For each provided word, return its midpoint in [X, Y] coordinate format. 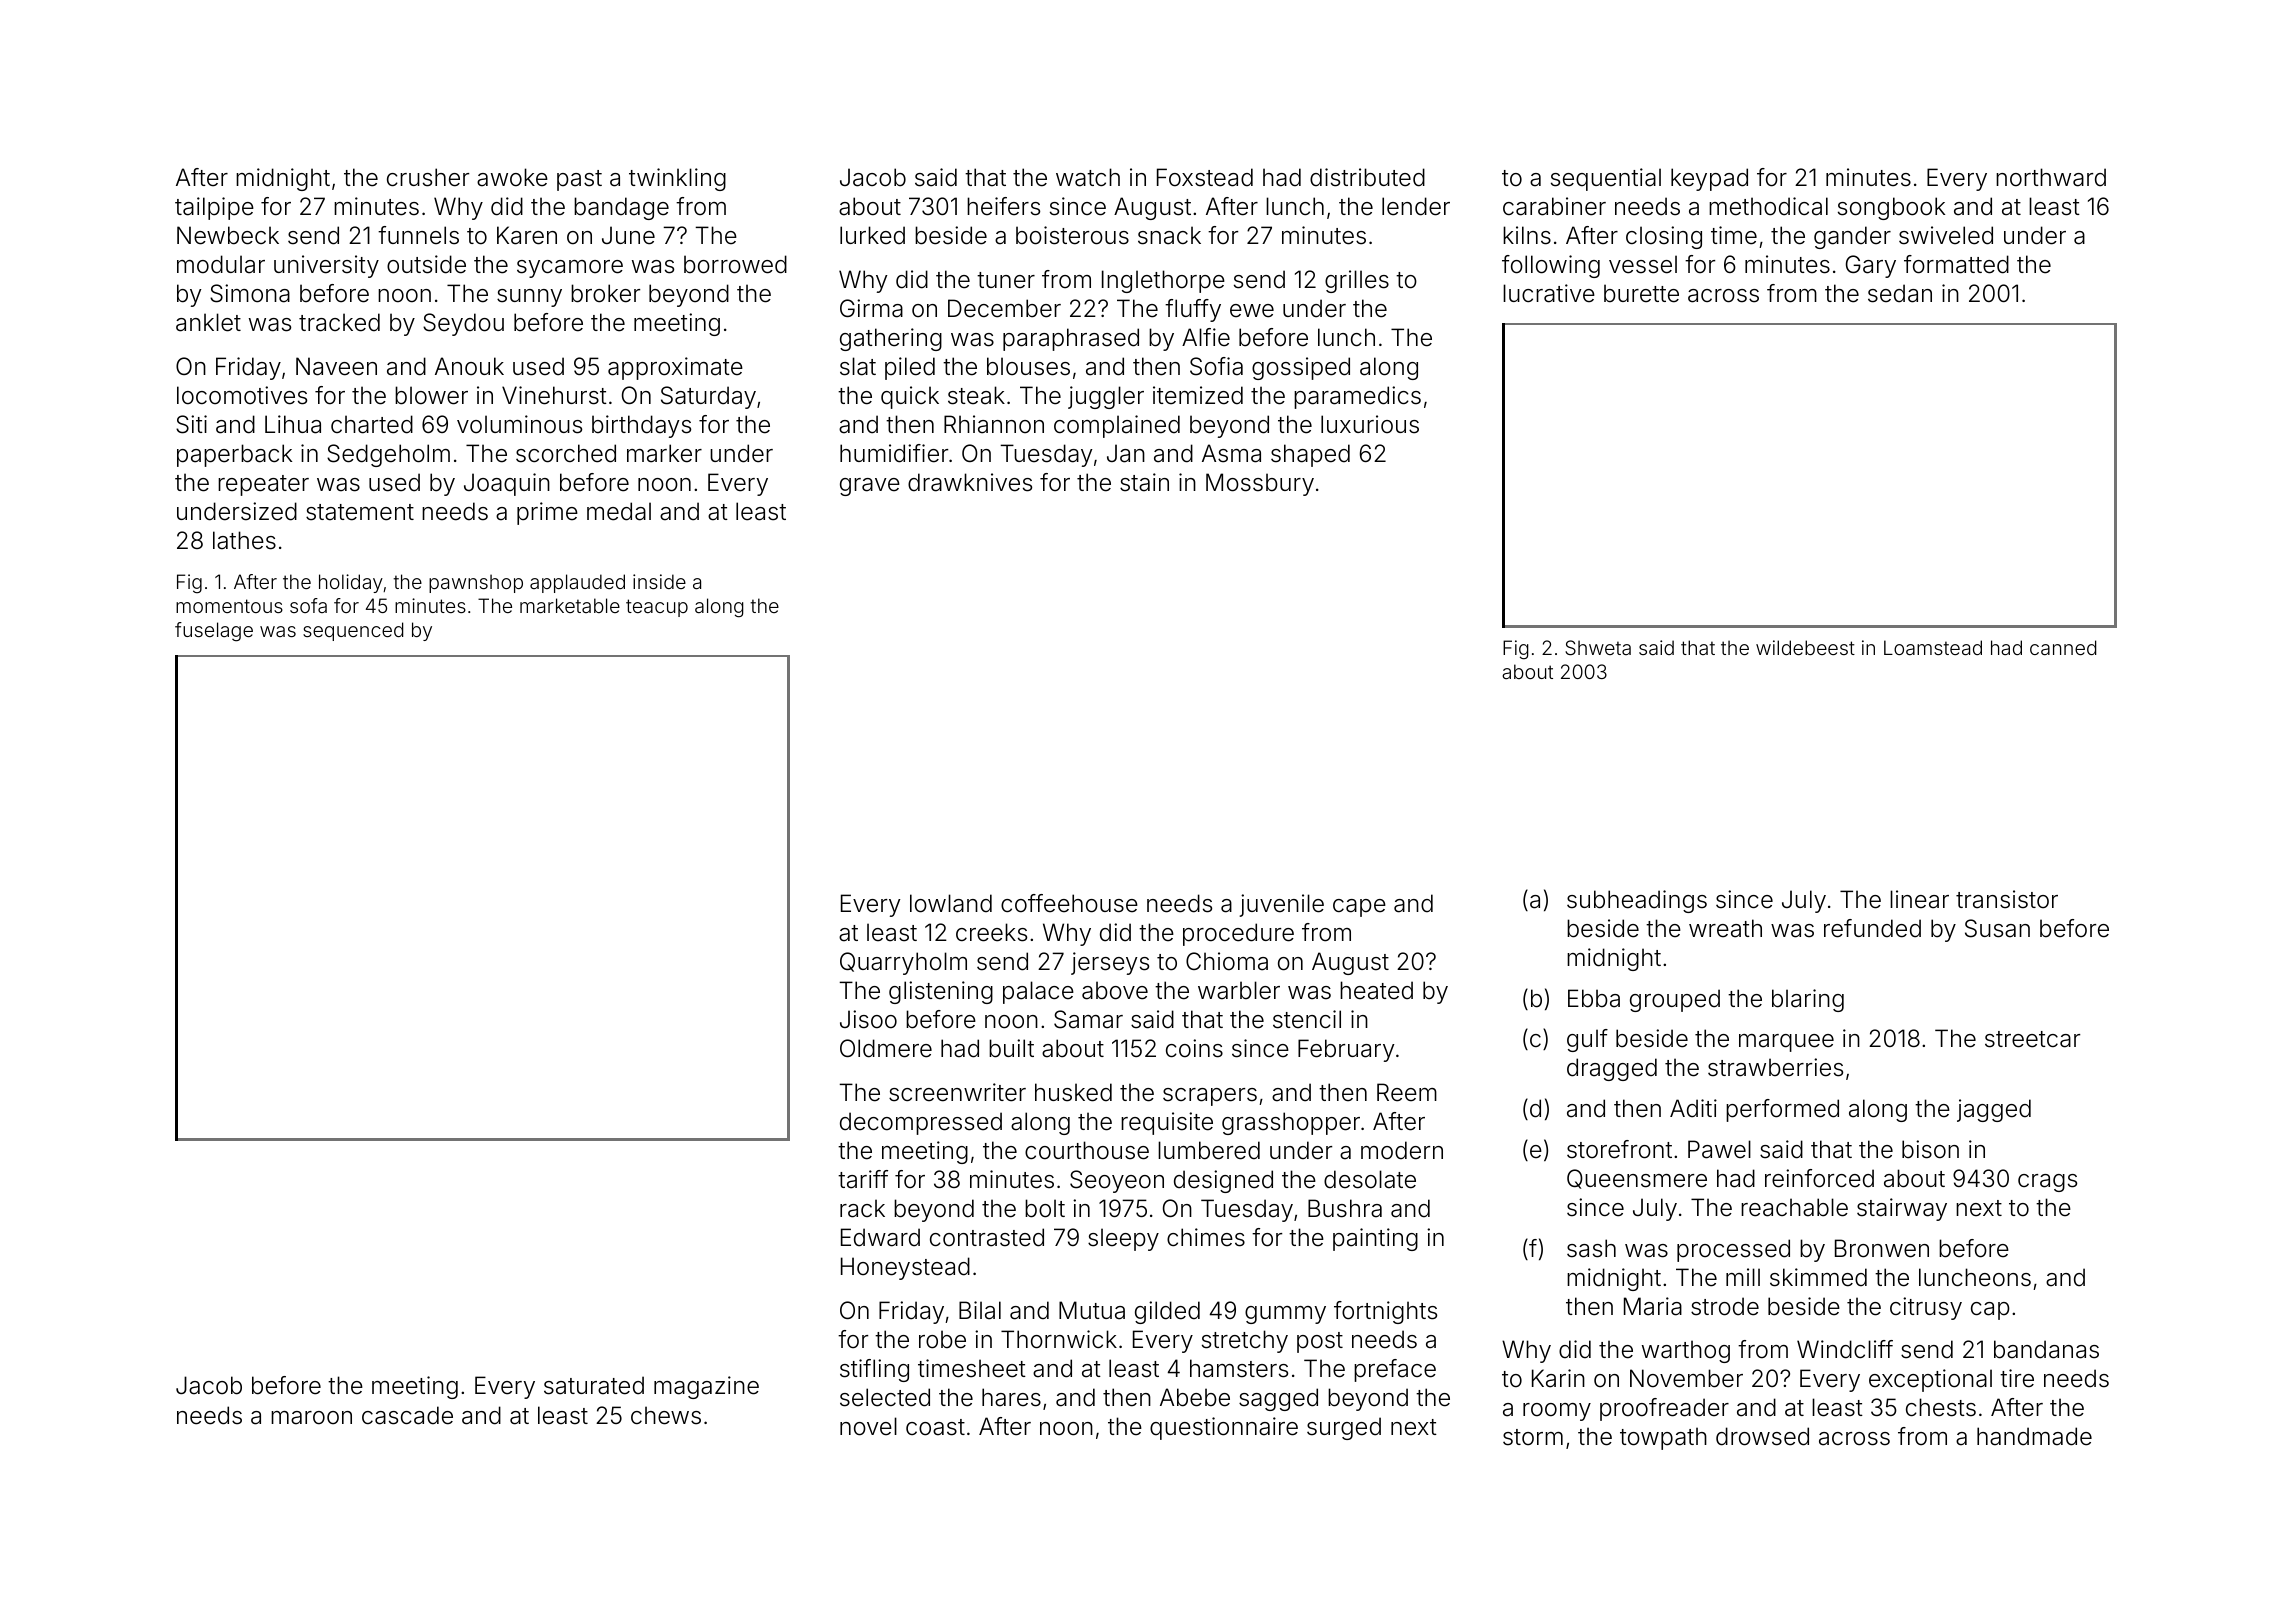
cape [1359, 908]
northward [2051, 177]
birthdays [641, 426]
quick [910, 397]
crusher [428, 177]
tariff [863, 1179]
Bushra [1345, 1208]
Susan [1997, 928]
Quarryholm [903, 963]
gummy [1285, 1315]
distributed [1367, 177]
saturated [594, 1385]
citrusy [1926, 1308]
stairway [1902, 1209]
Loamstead [1933, 647]
